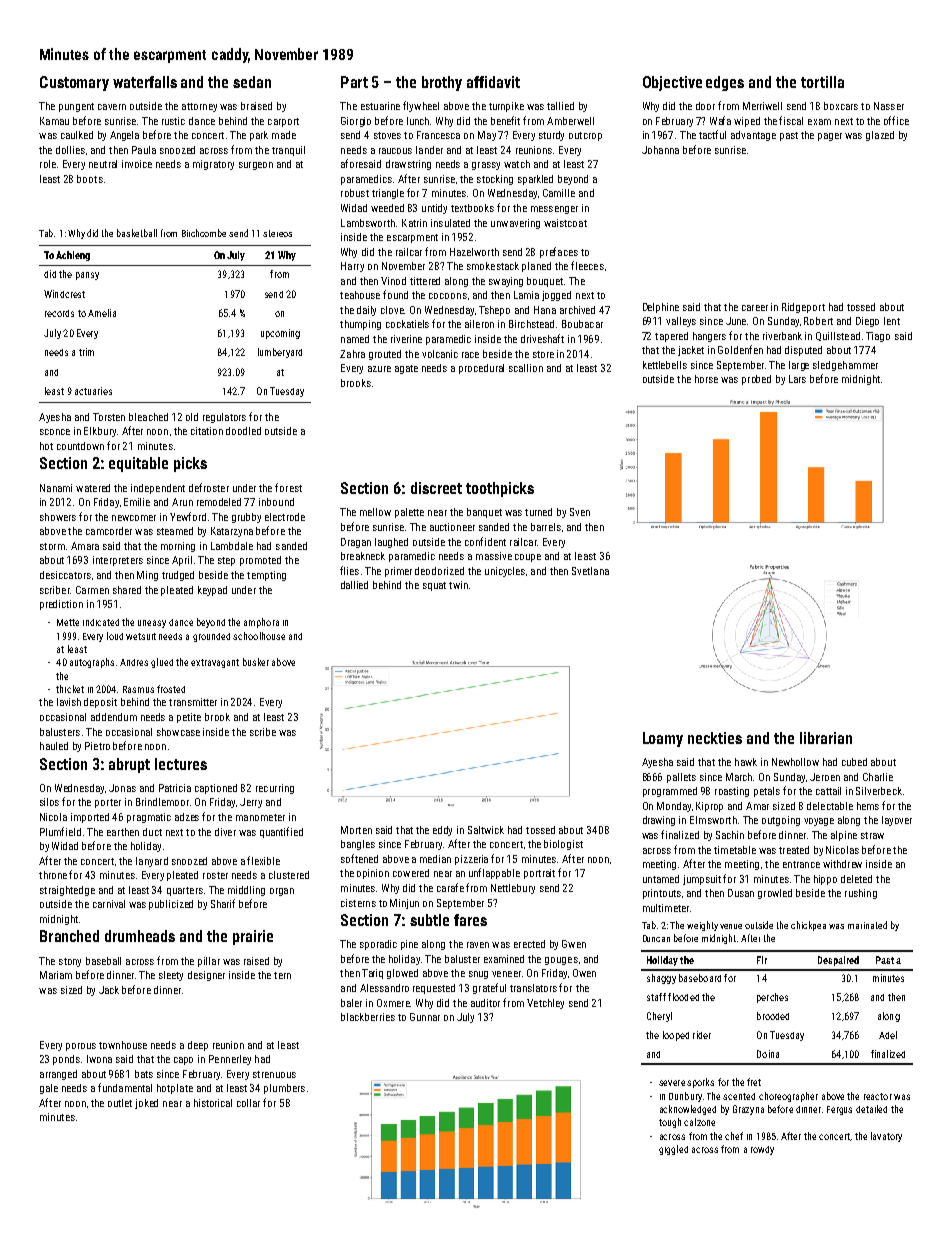 The height and width of the screenshot is (1233, 952). What do you see at coordinates (458, 585) in the screenshot?
I see `twin` at bounding box center [458, 585].
